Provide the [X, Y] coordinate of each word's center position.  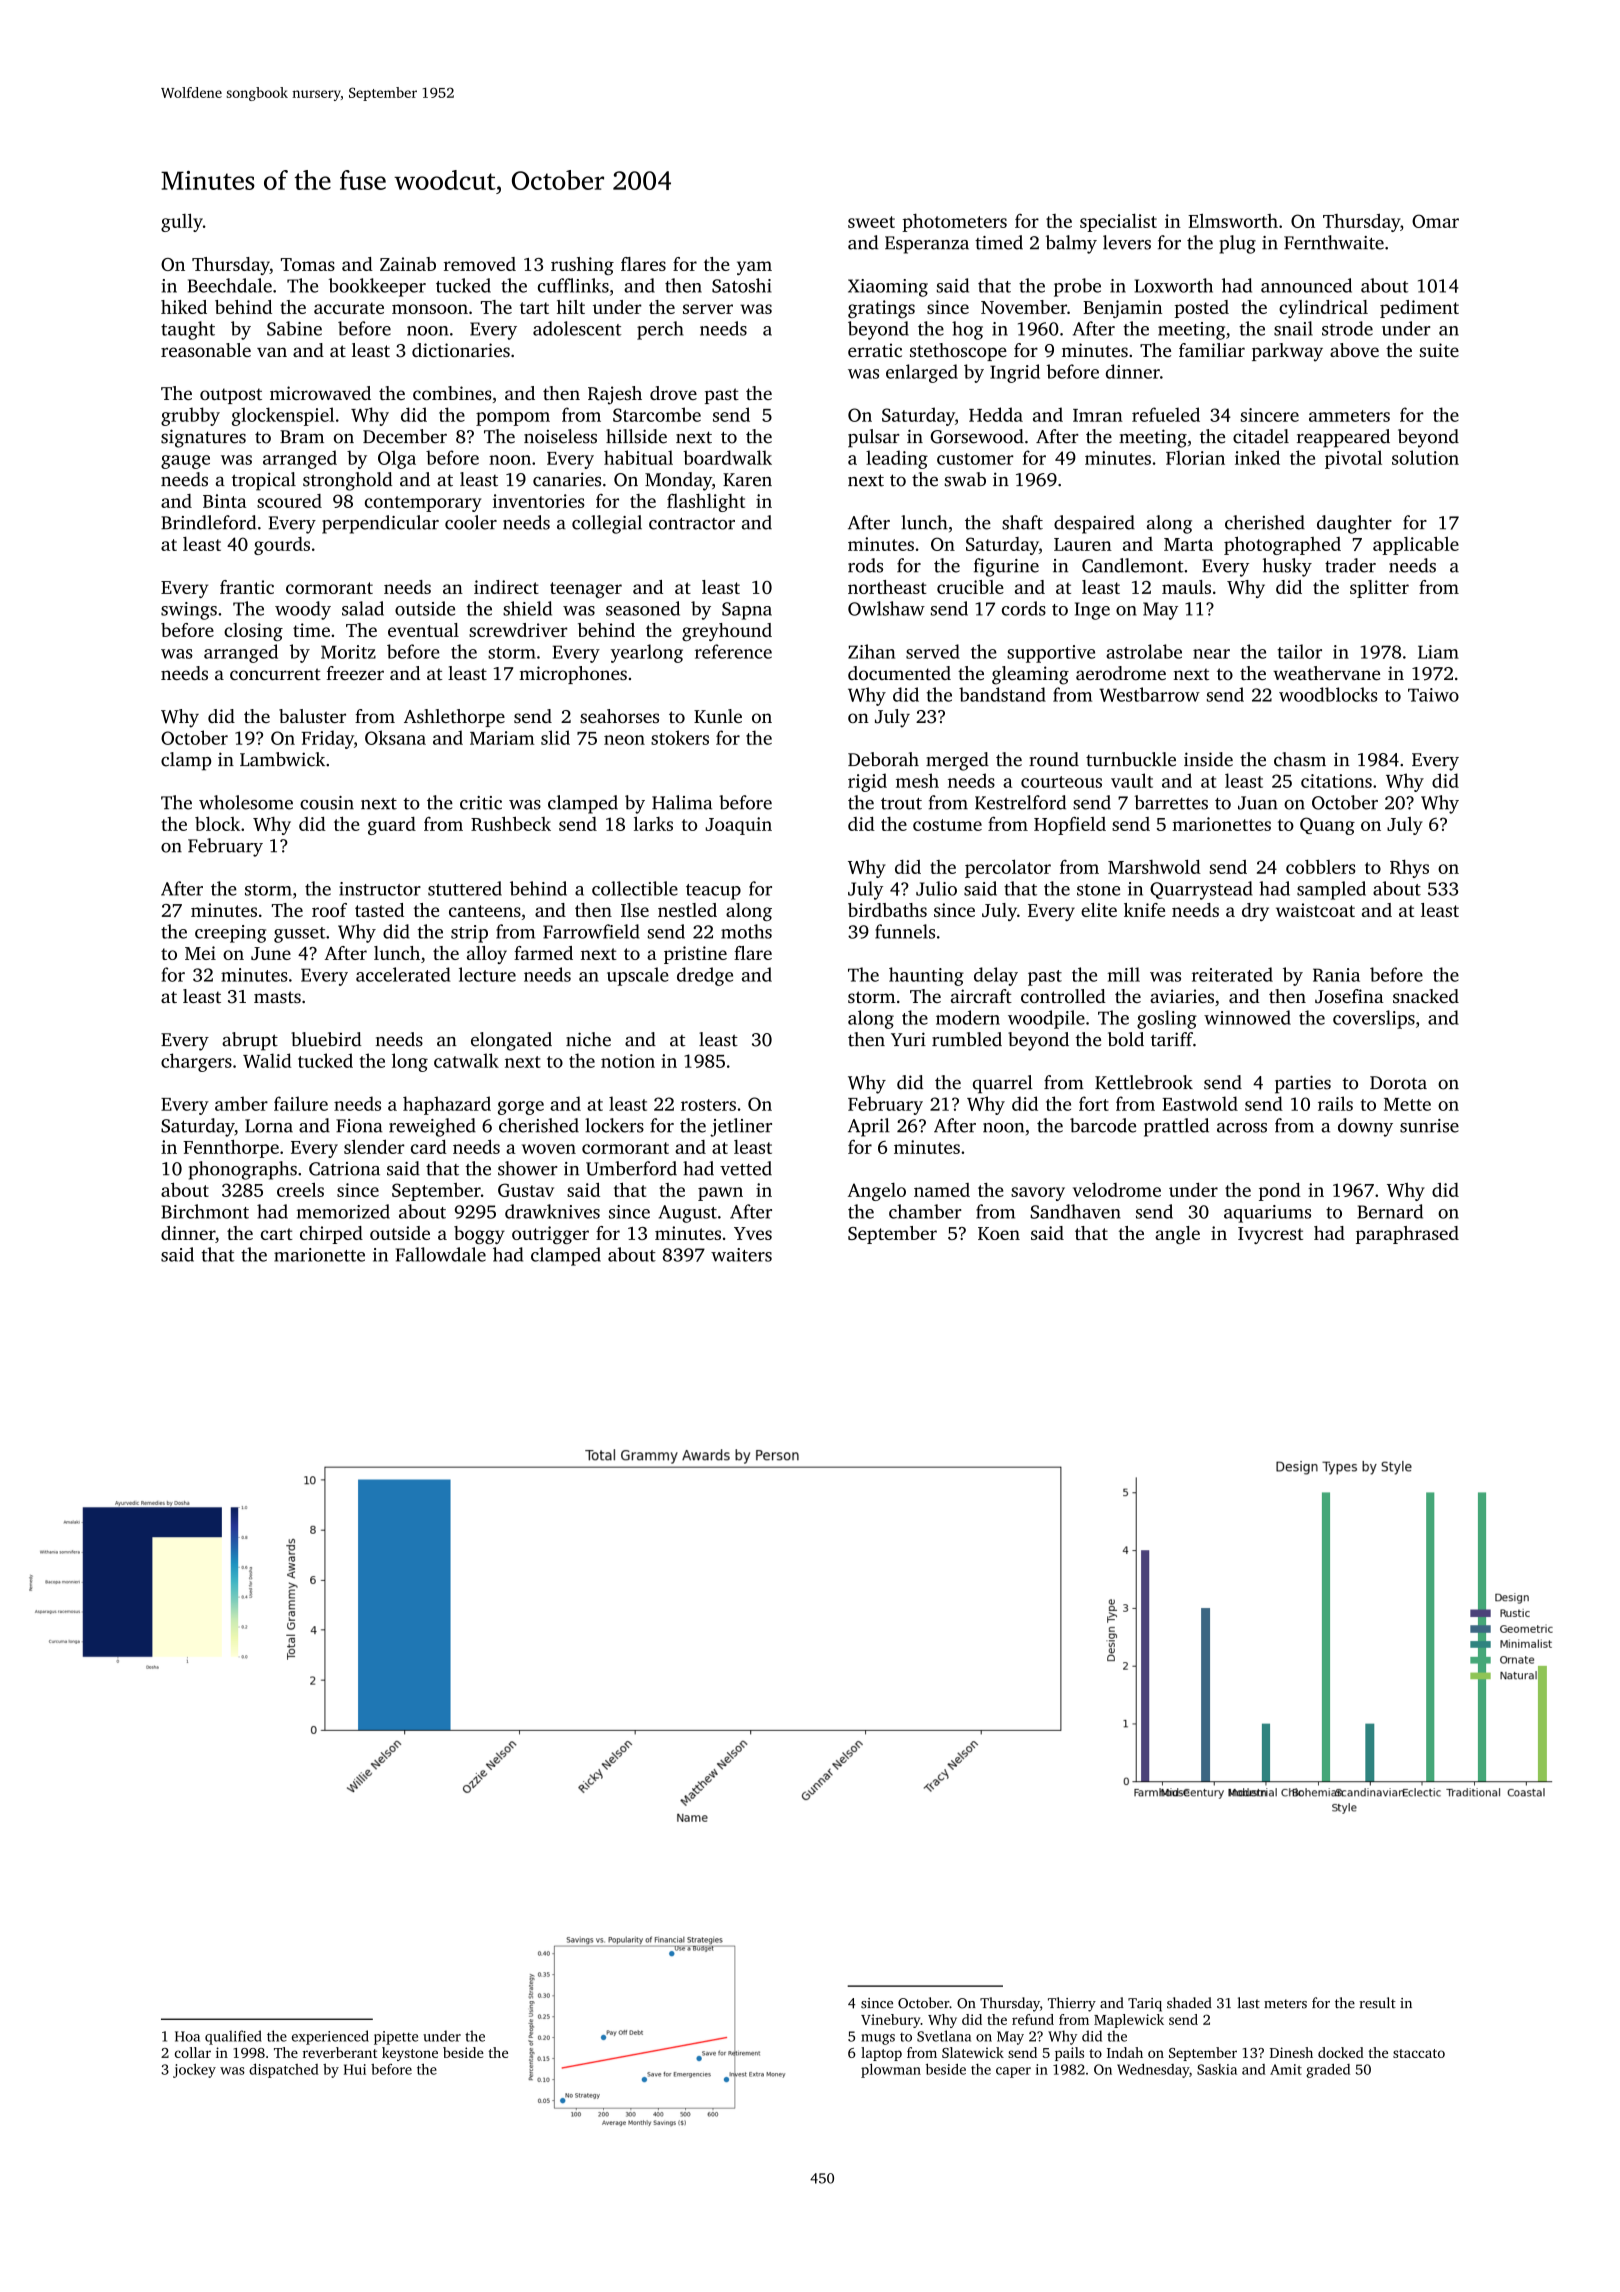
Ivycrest [1270, 1235]
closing [253, 632]
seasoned [643, 608]
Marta [1188, 544]
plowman [891, 2070]
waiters [741, 1255]
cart [277, 1234]
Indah [1125, 2052]
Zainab [408, 264]
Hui [355, 2069]
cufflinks [573, 285]
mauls [1186, 587]
